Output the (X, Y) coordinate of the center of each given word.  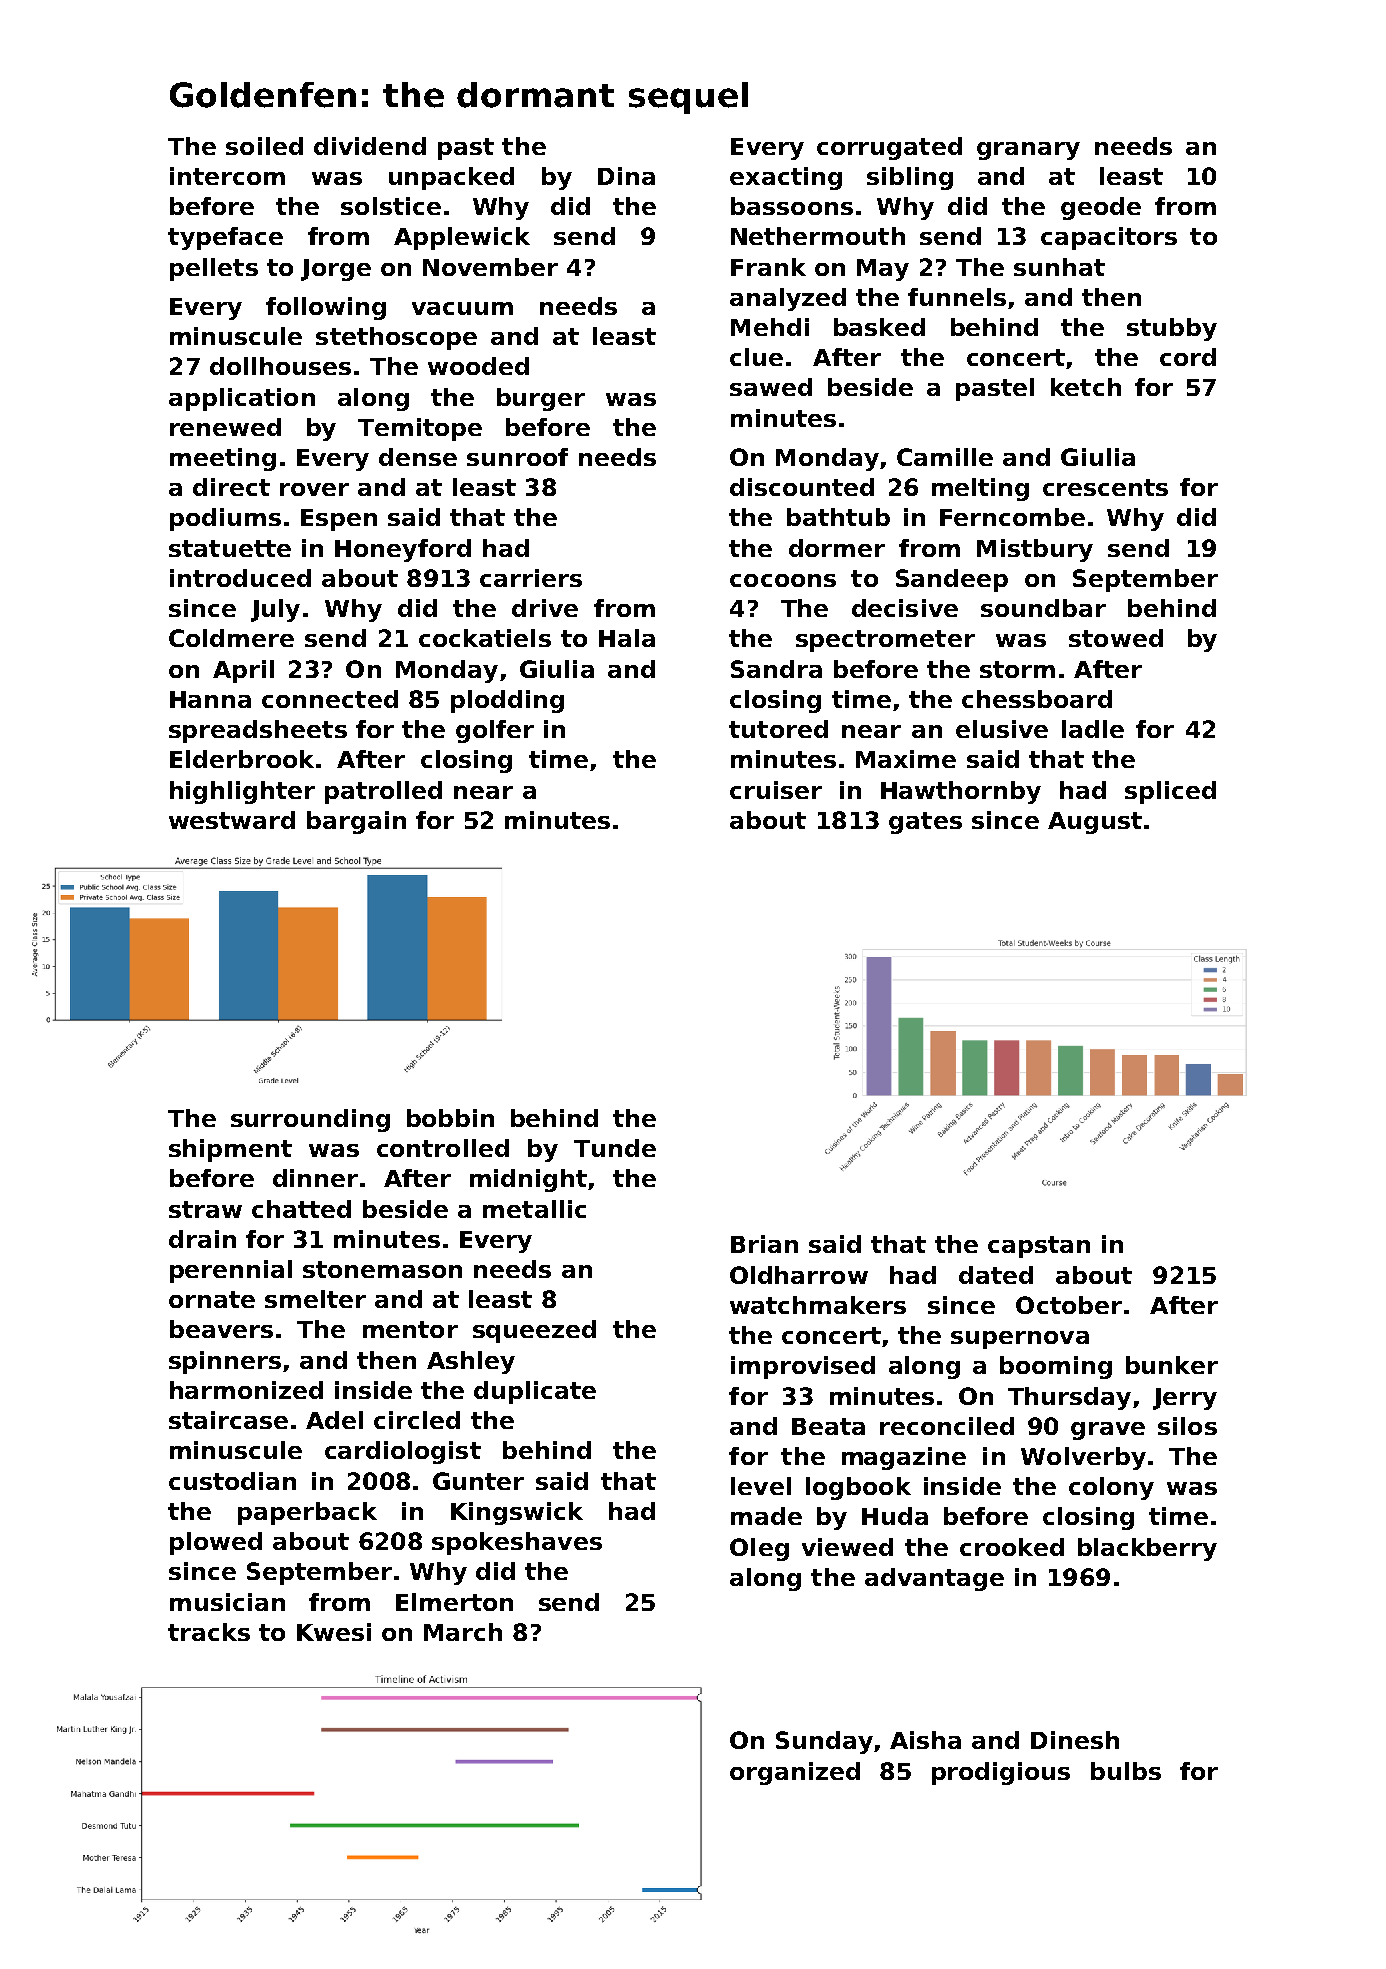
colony (1111, 1488)
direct (231, 487)
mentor (410, 1329)
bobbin (450, 1118)
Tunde (615, 1148)
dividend (370, 146)
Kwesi (334, 1632)
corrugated (889, 148)
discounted (802, 487)
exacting (786, 178)
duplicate (535, 1392)
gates (925, 823)
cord (1188, 357)
